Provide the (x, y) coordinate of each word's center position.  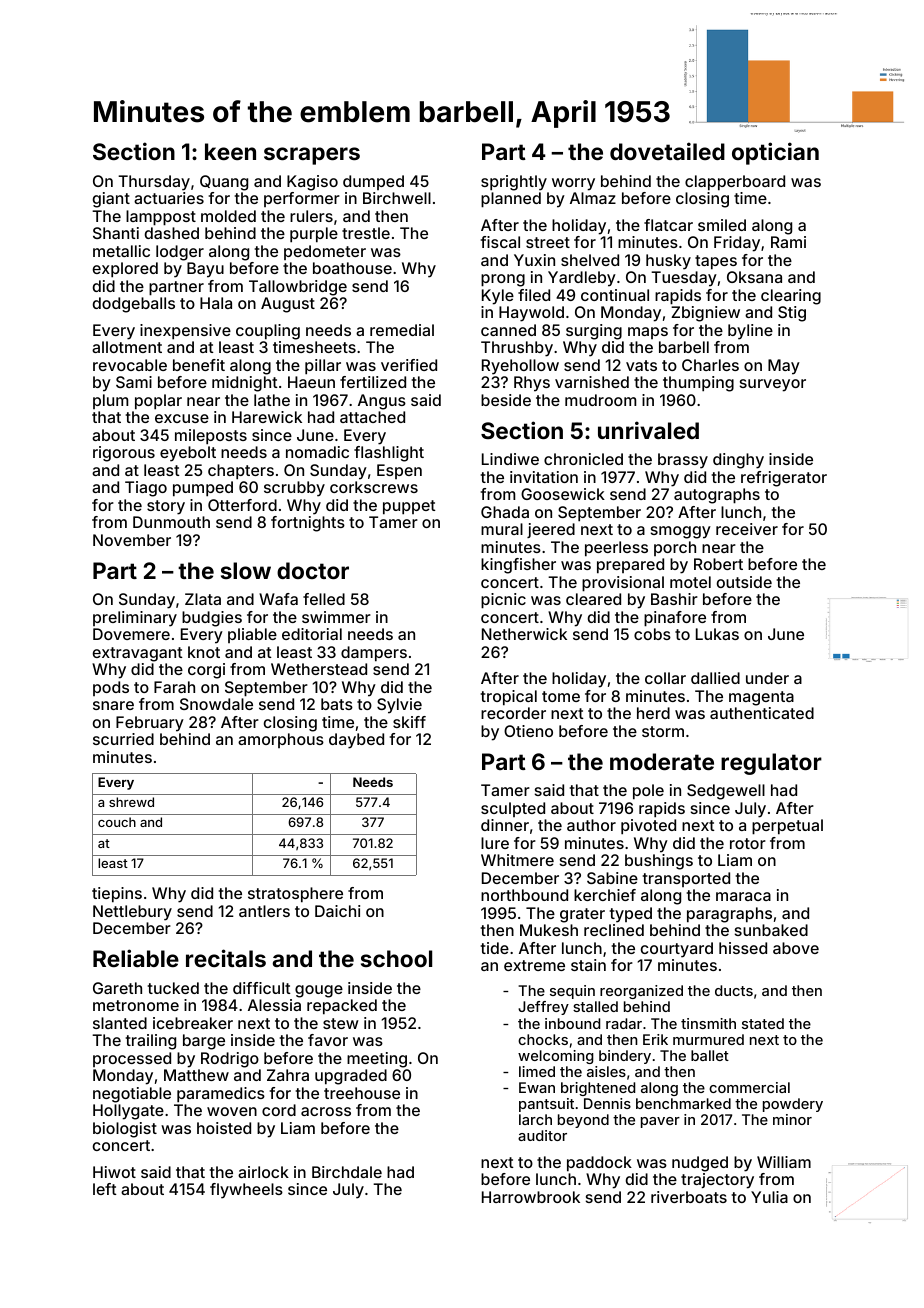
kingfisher (518, 566)
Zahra (288, 1075)
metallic (121, 251)
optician (775, 153)
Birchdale (347, 1172)
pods (111, 688)
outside (744, 582)
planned (511, 200)
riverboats (689, 1197)
